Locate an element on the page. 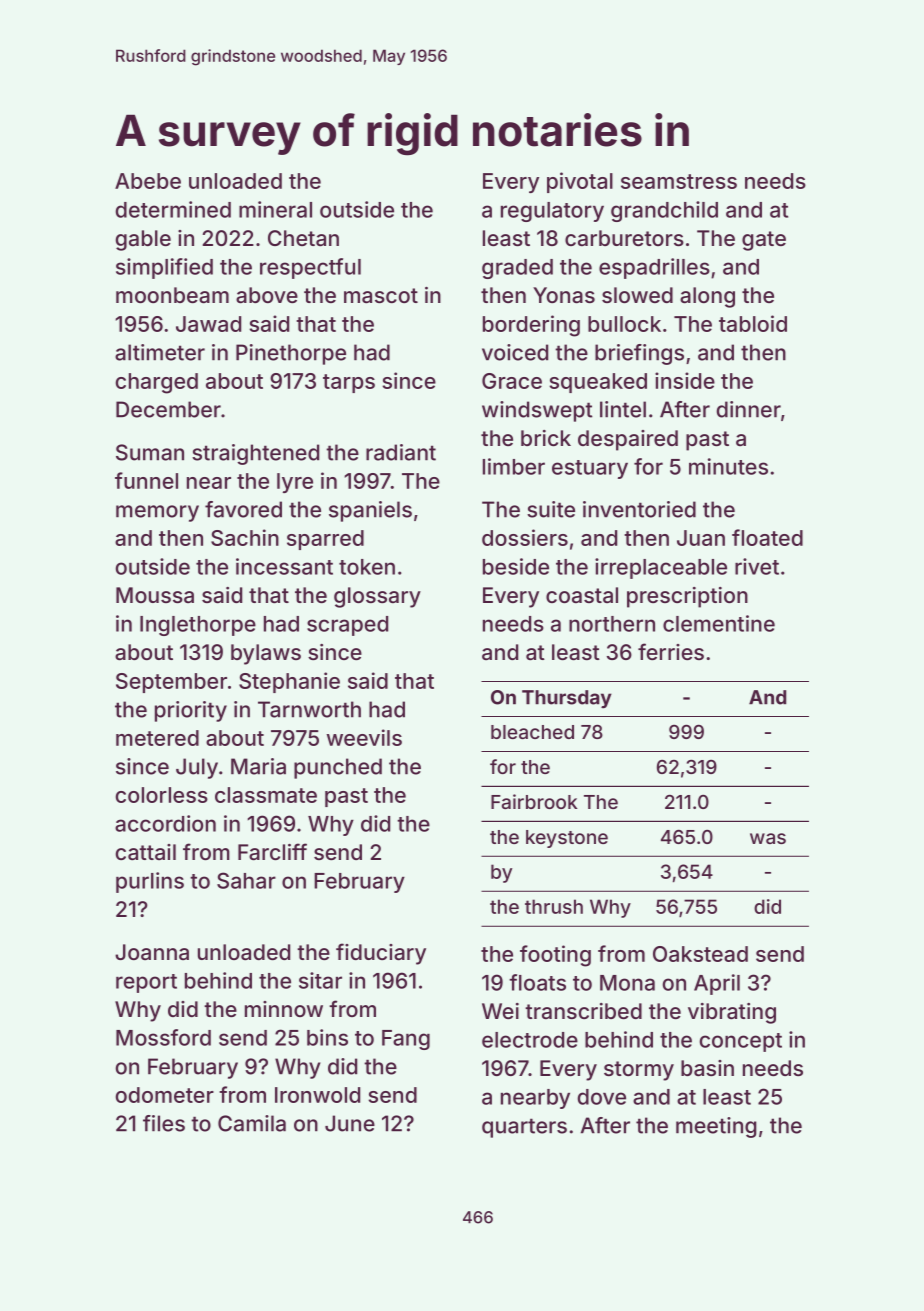 The width and height of the image is (924, 1311). files is located at coordinates (164, 1123).
